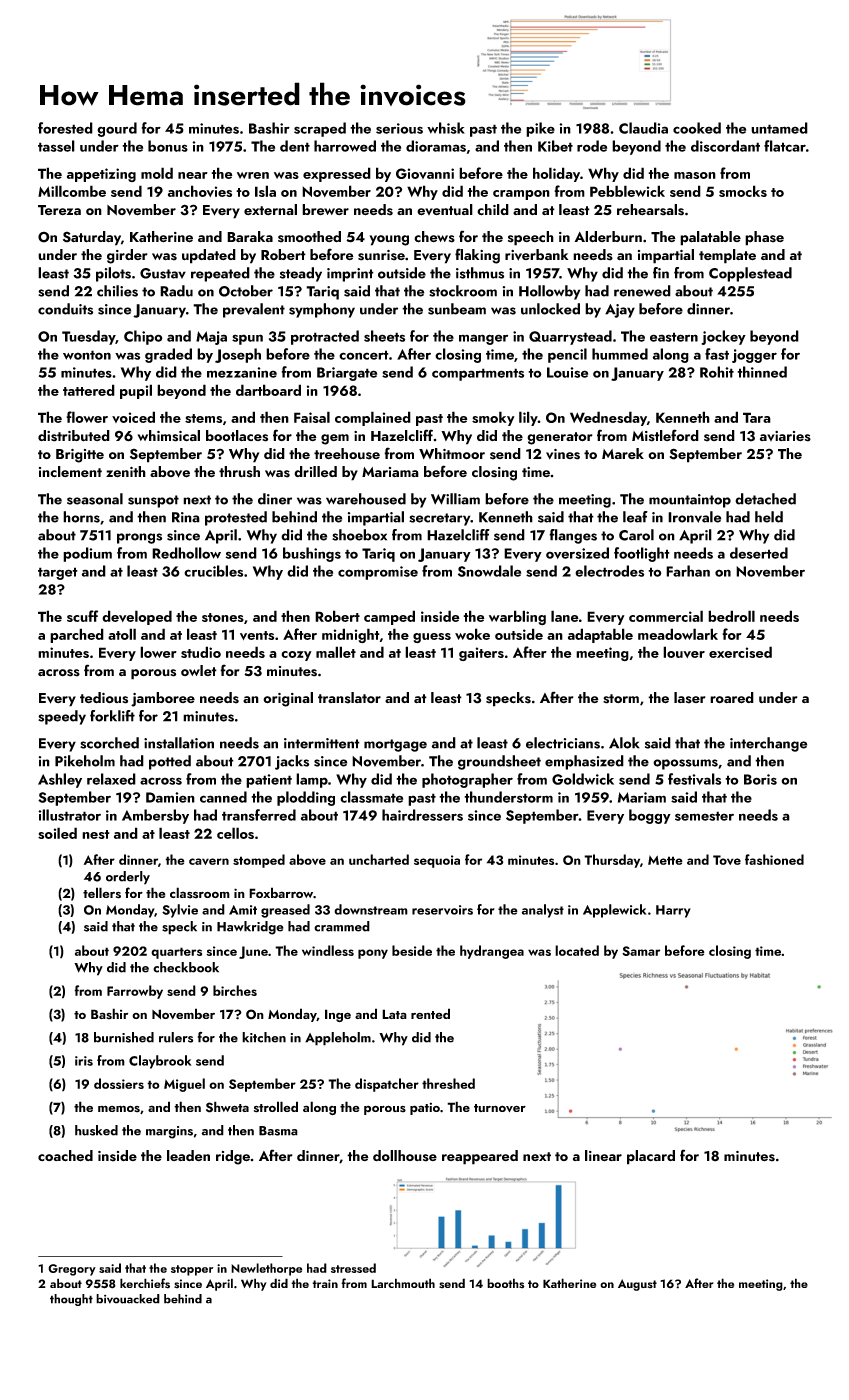 The image size is (849, 1400). What do you see at coordinates (440, 519) in the page?
I see `secretary` at bounding box center [440, 519].
